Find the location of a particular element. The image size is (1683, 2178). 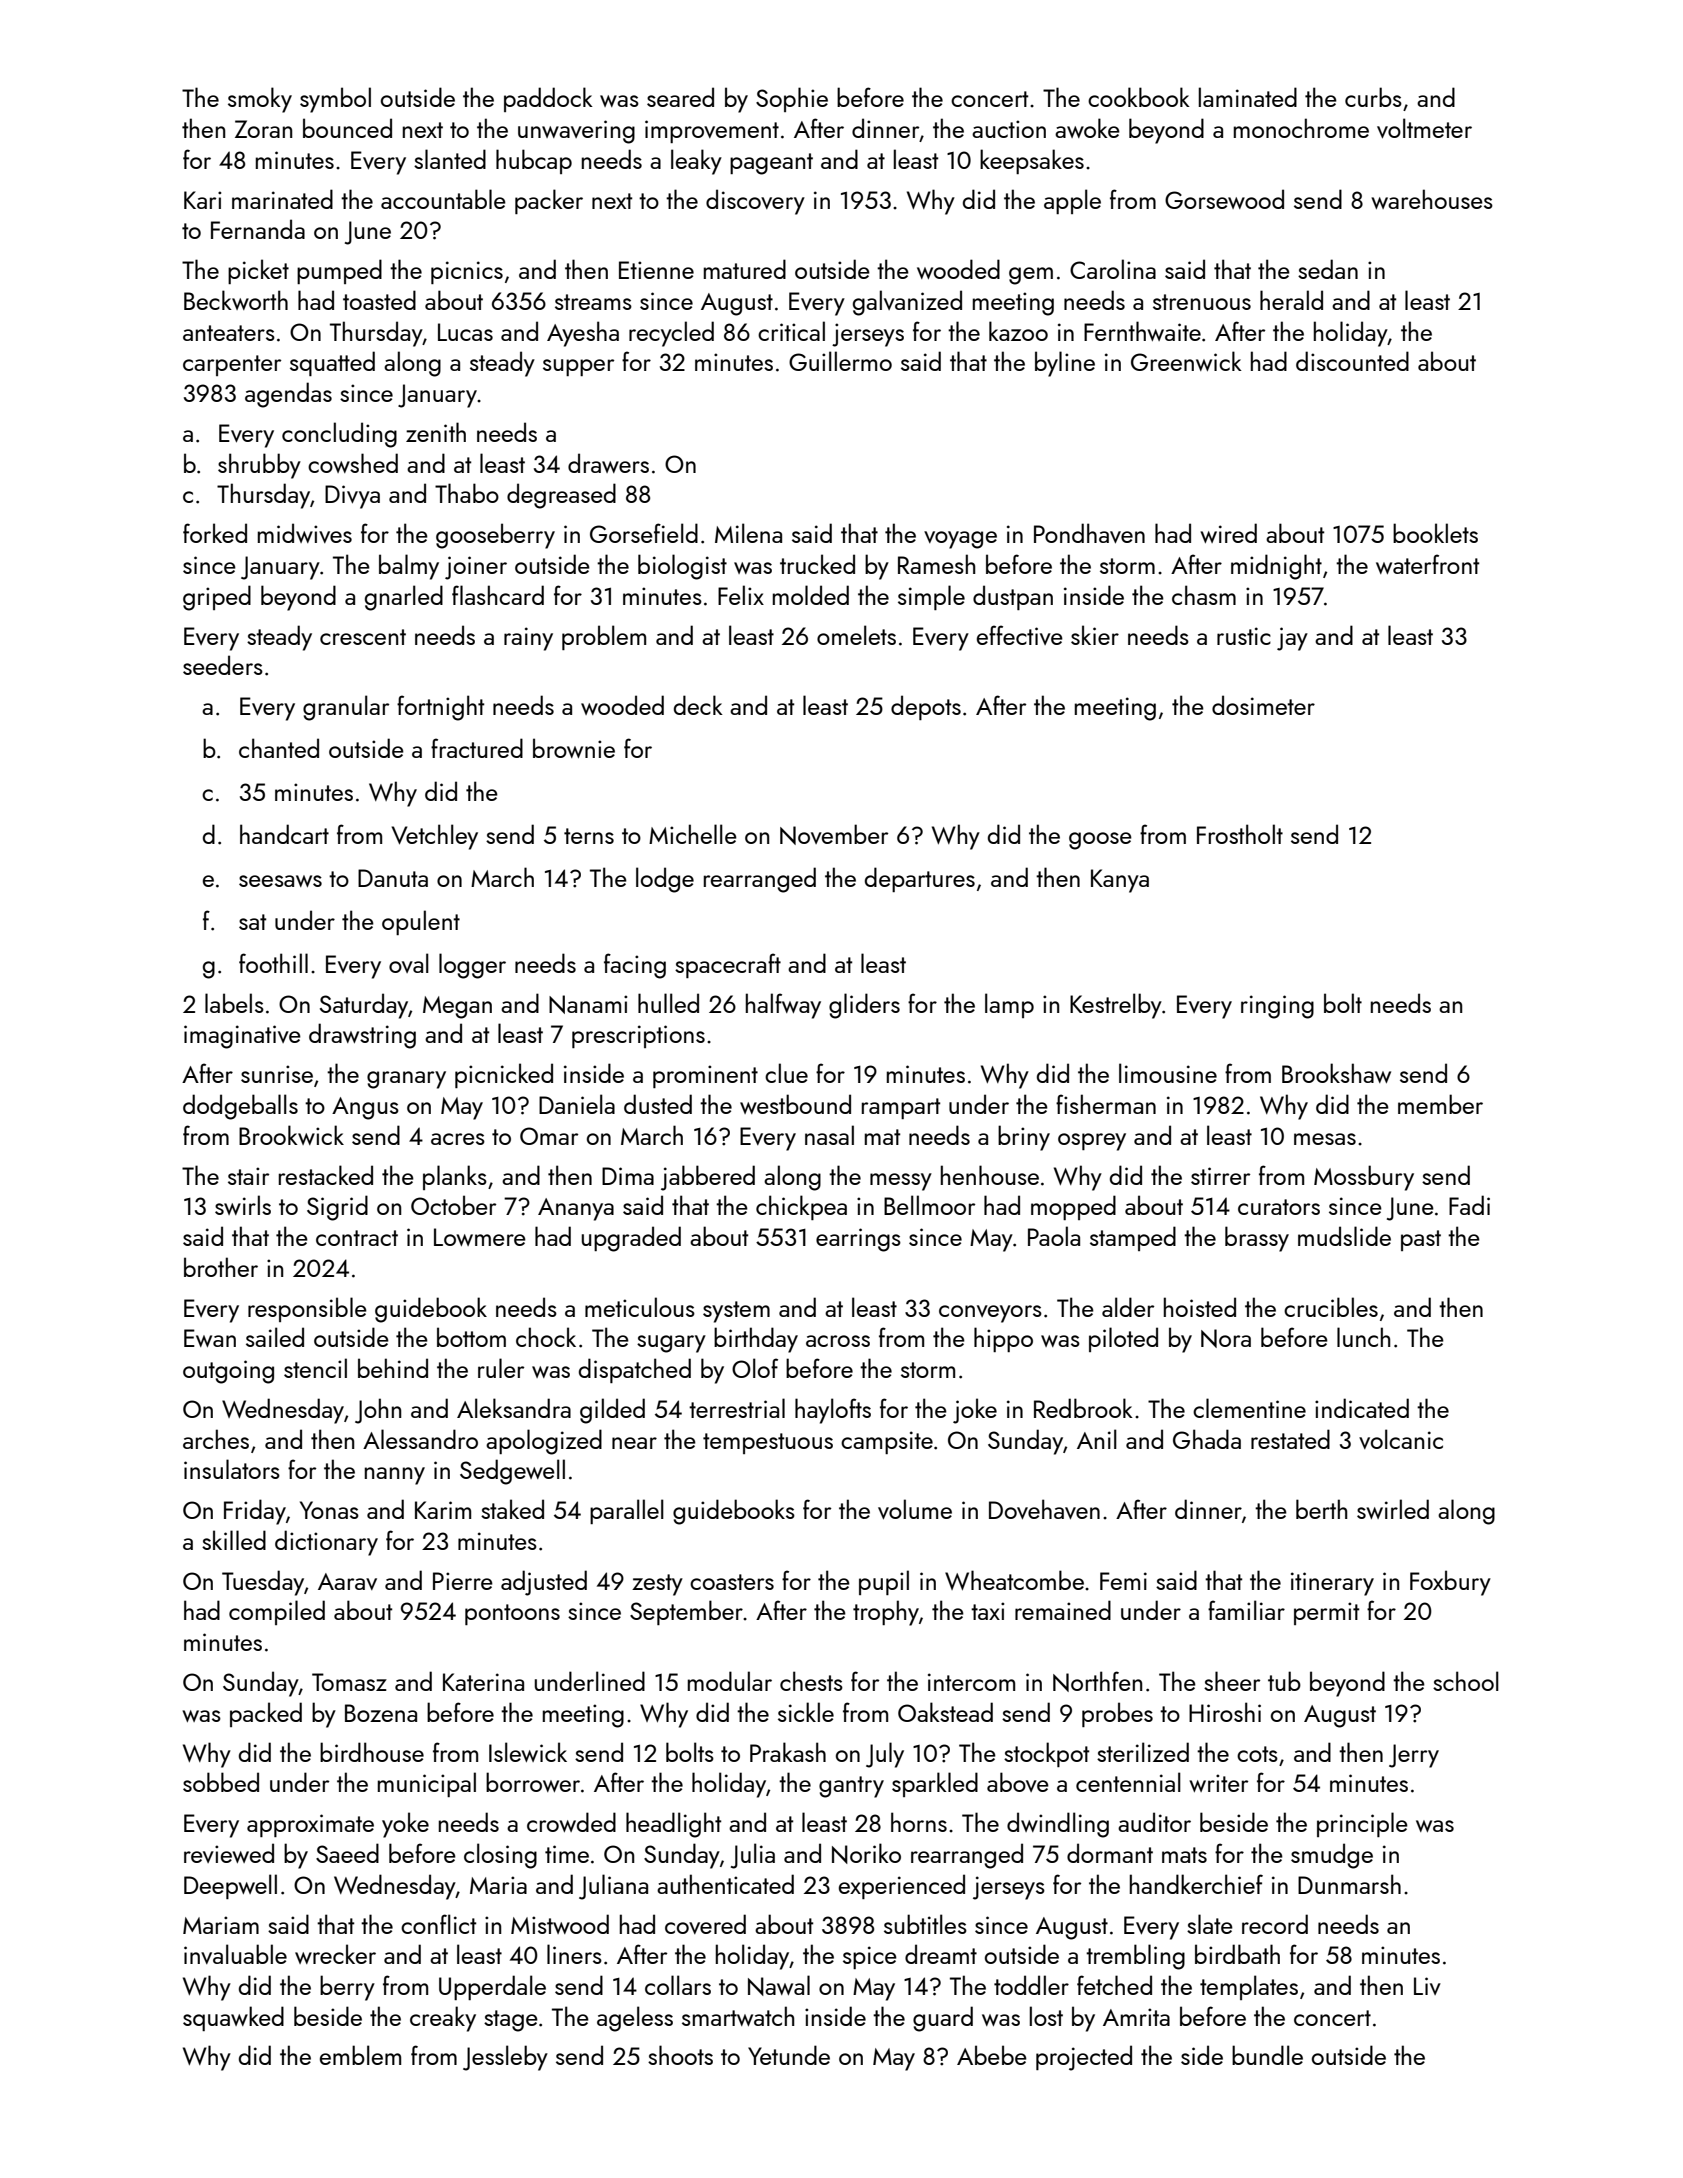

smoky is located at coordinates (260, 100).
